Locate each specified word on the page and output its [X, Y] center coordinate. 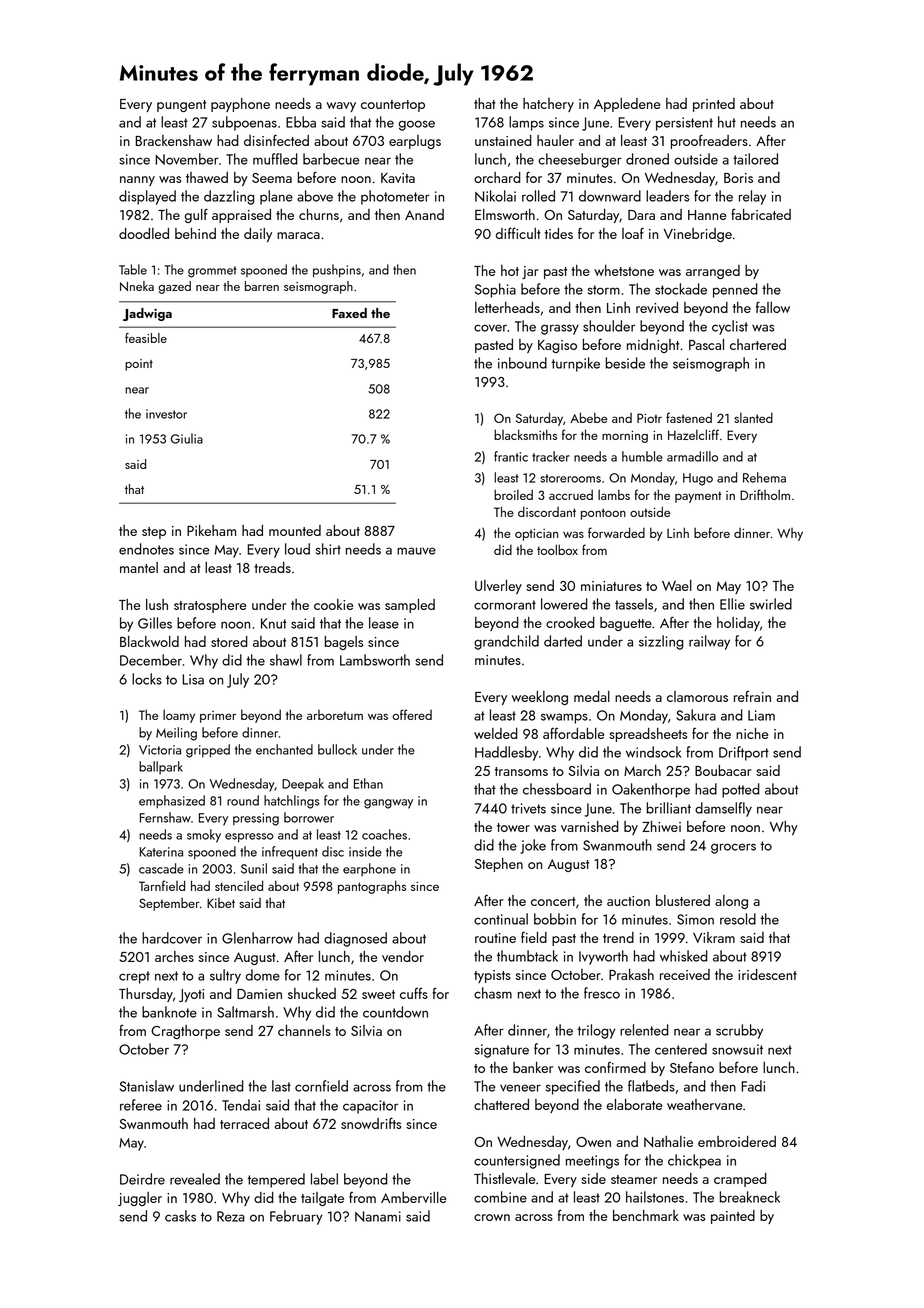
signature [502, 1051]
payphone [240, 105]
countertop [393, 106]
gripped [208, 751]
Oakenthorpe [651, 790]
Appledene [627, 105]
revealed [195, 1179]
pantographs [372, 887]
